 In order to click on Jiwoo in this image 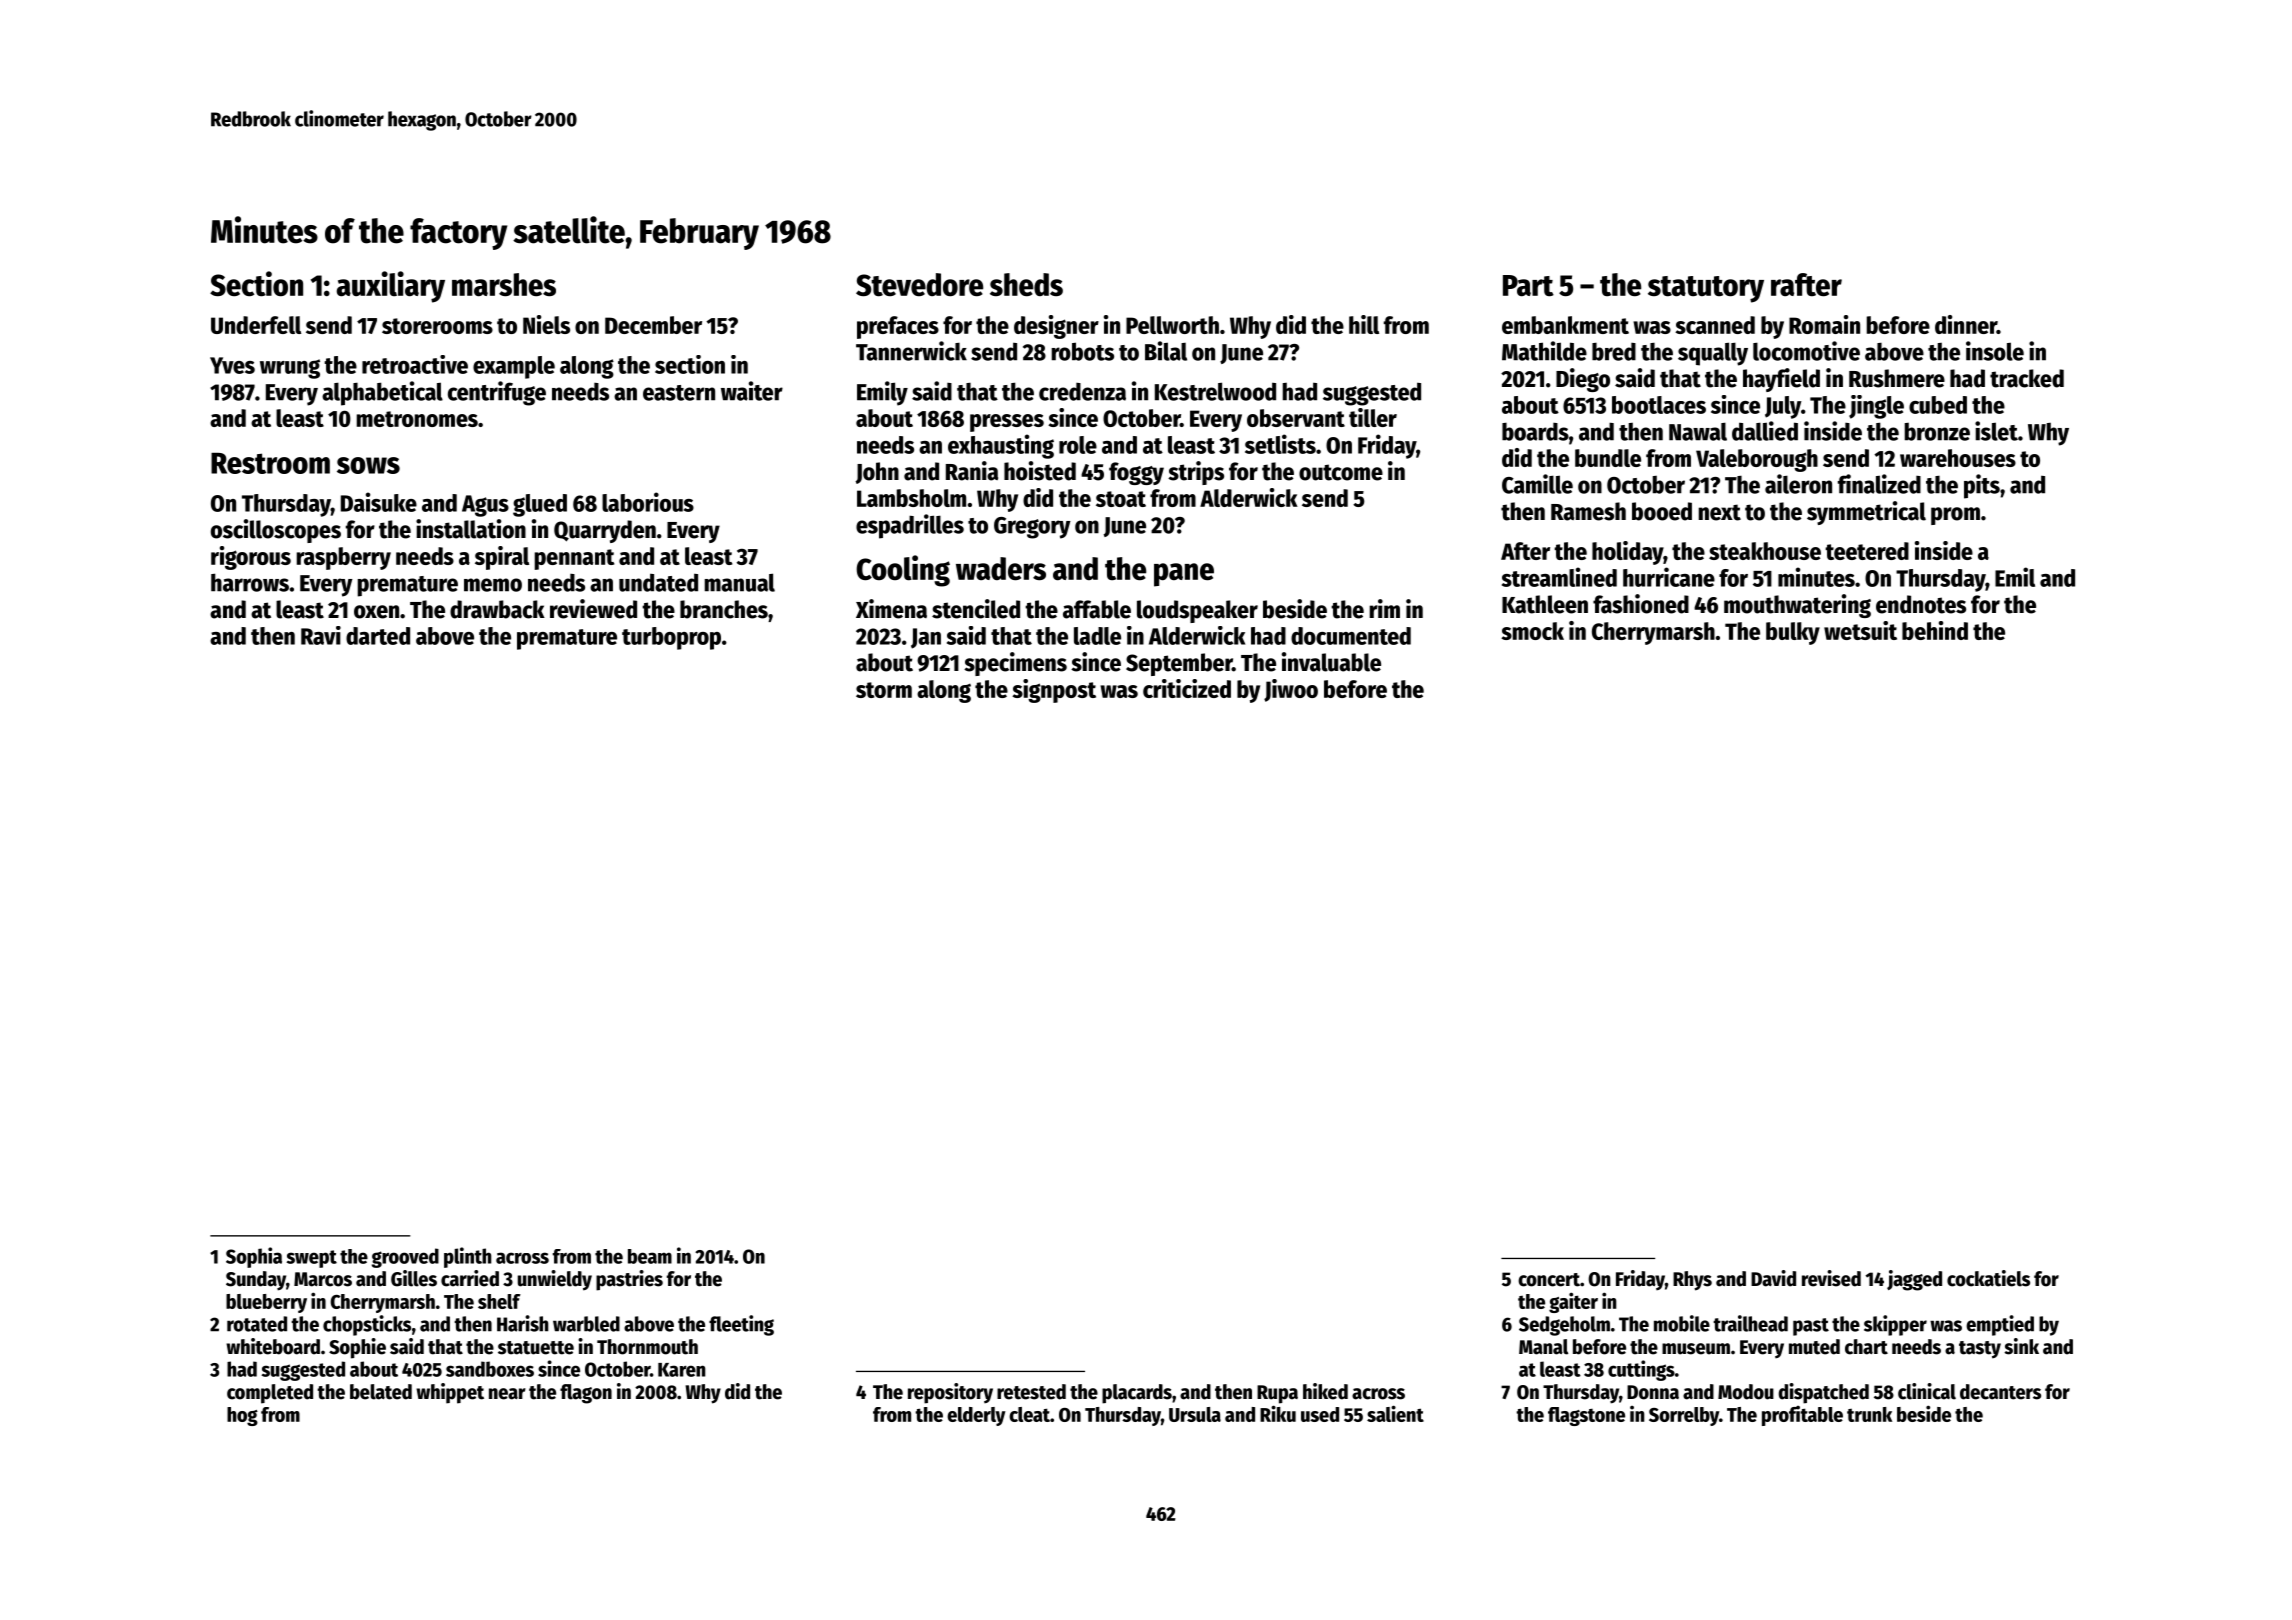, I will do `click(1291, 690)`.
